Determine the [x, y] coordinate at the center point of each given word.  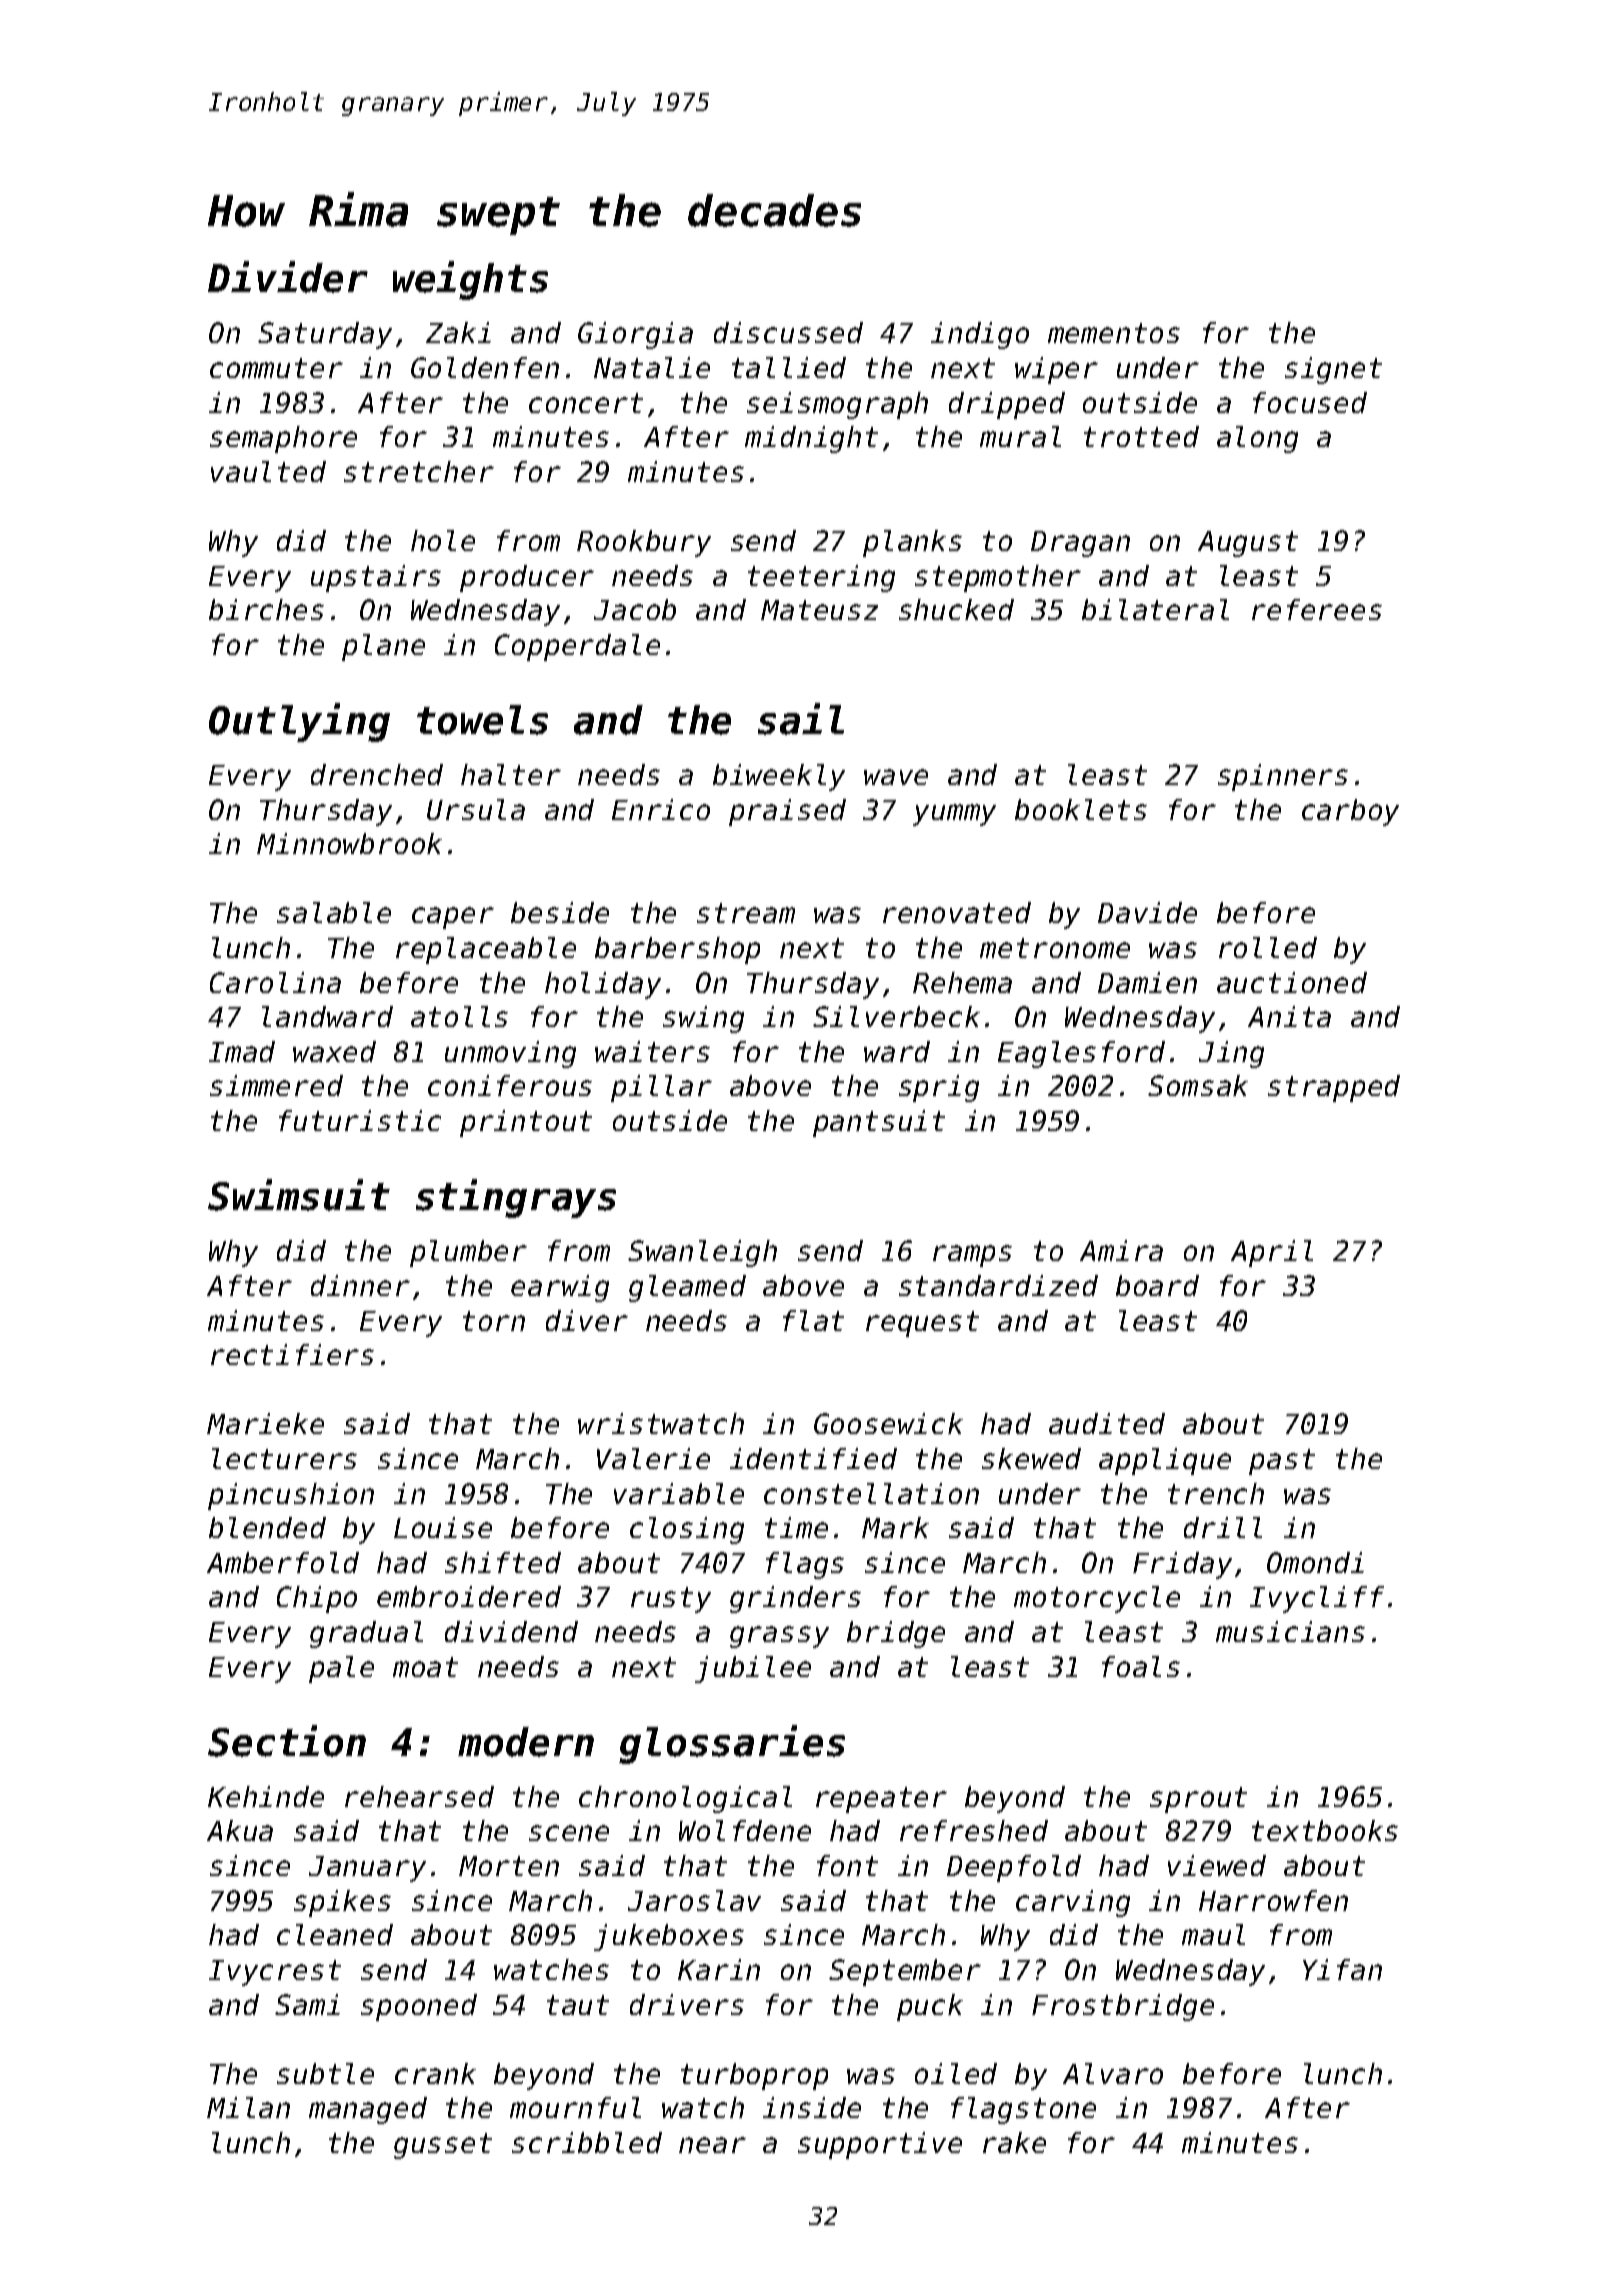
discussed [788, 332]
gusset [443, 2146]
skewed [1031, 1458]
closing [687, 1530]
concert [586, 403]
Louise [443, 1527]
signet [1333, 370]
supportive [880, 2145]
